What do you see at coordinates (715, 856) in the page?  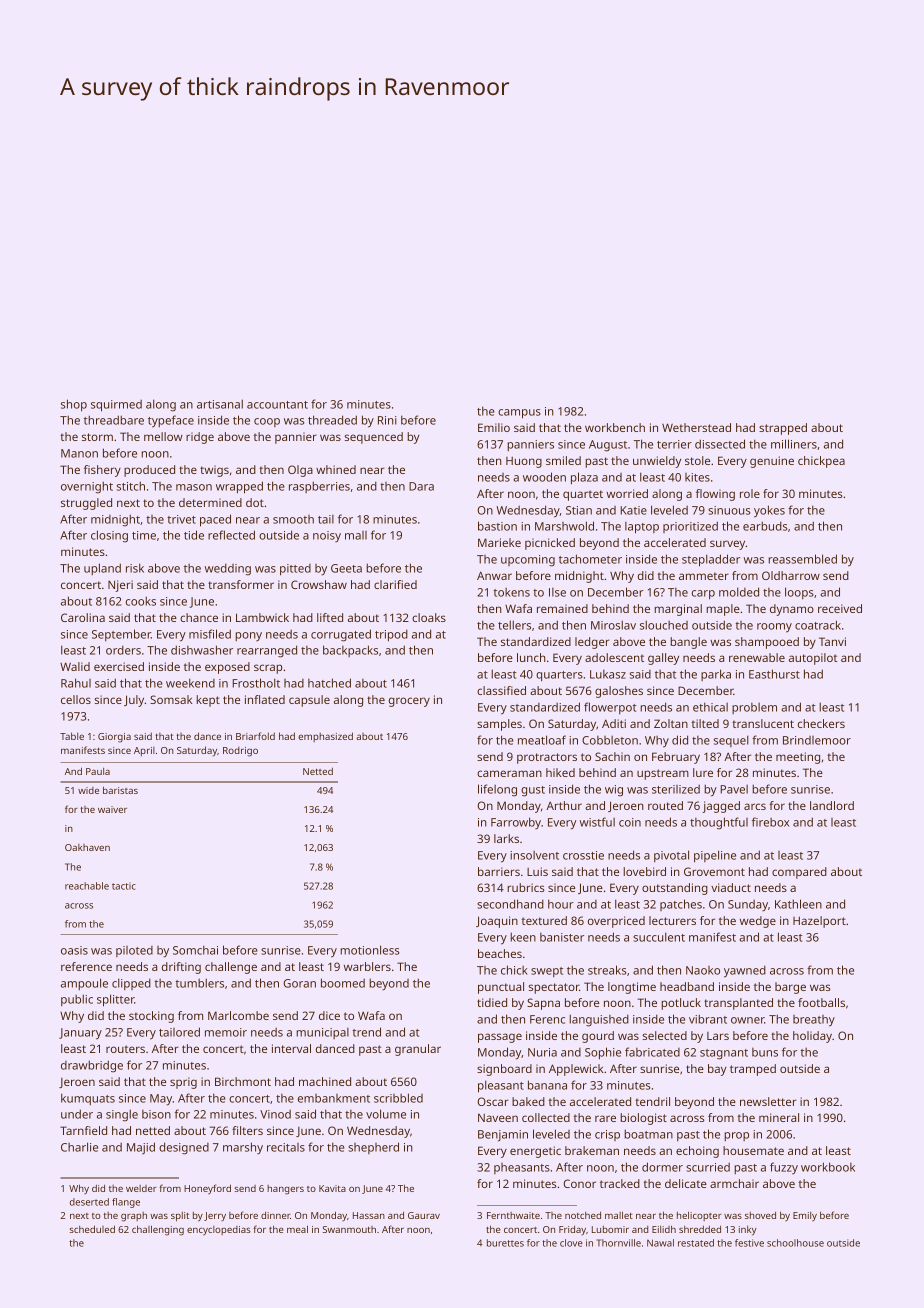 I see `pipeline` at bounding box center [715, 856].
